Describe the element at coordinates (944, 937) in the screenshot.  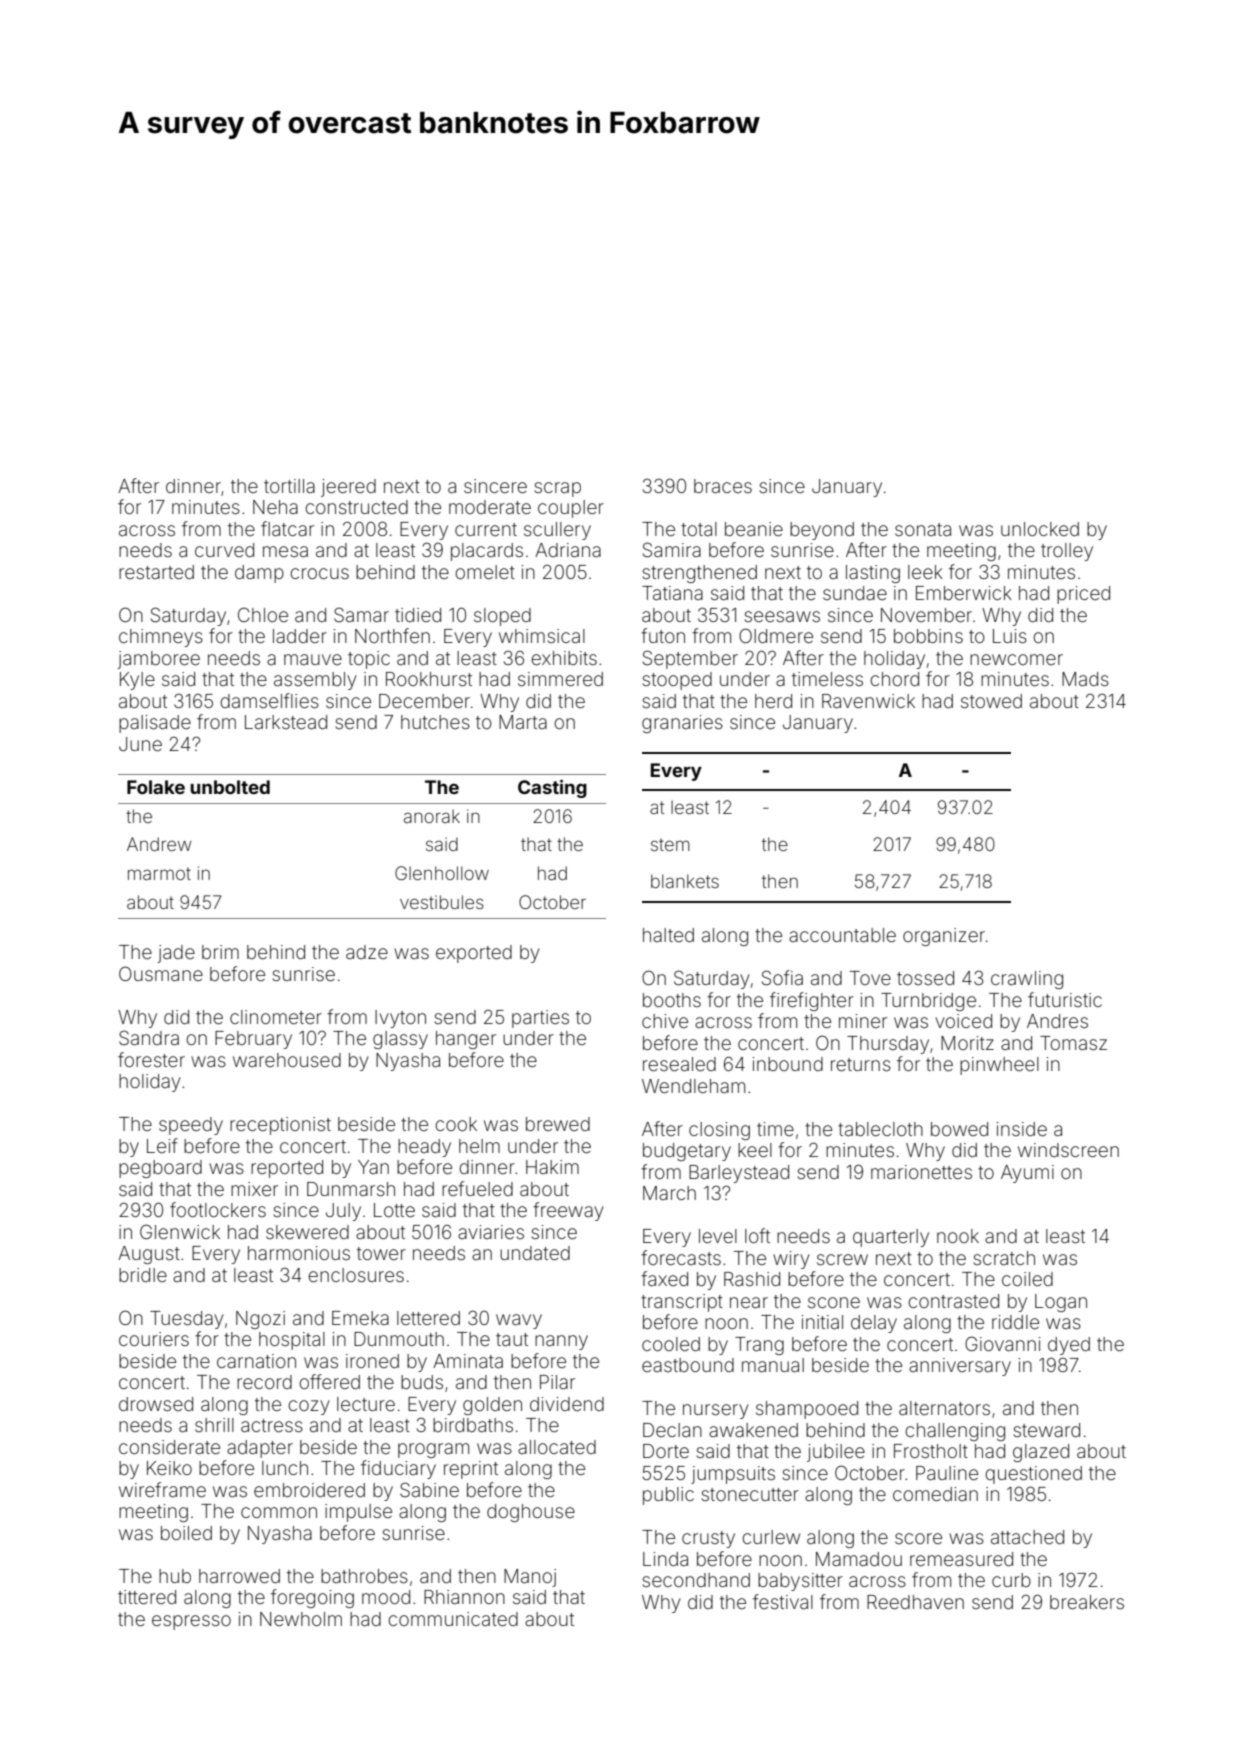
I see `organizer` at that location.
